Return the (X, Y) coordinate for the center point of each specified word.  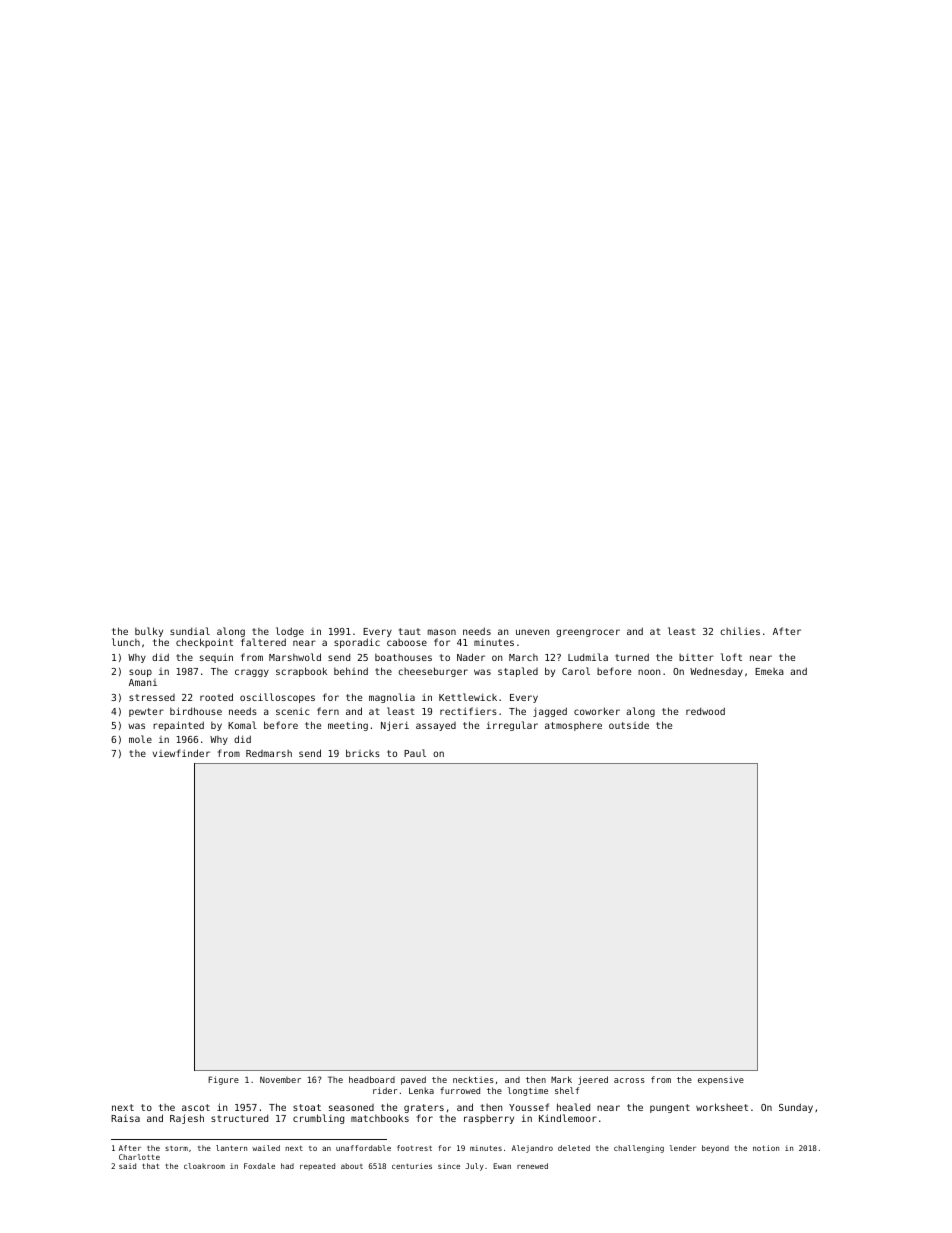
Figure (223, 1080)
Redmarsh (269, 753)
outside (629, 725)
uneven (532, 632)
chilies (740, 631)
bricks (363, 753)
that (150, 1166)
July (474, 1167)
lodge (290, 632)
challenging (639, 1149)
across (629, 1080)
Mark (561, 1079)
